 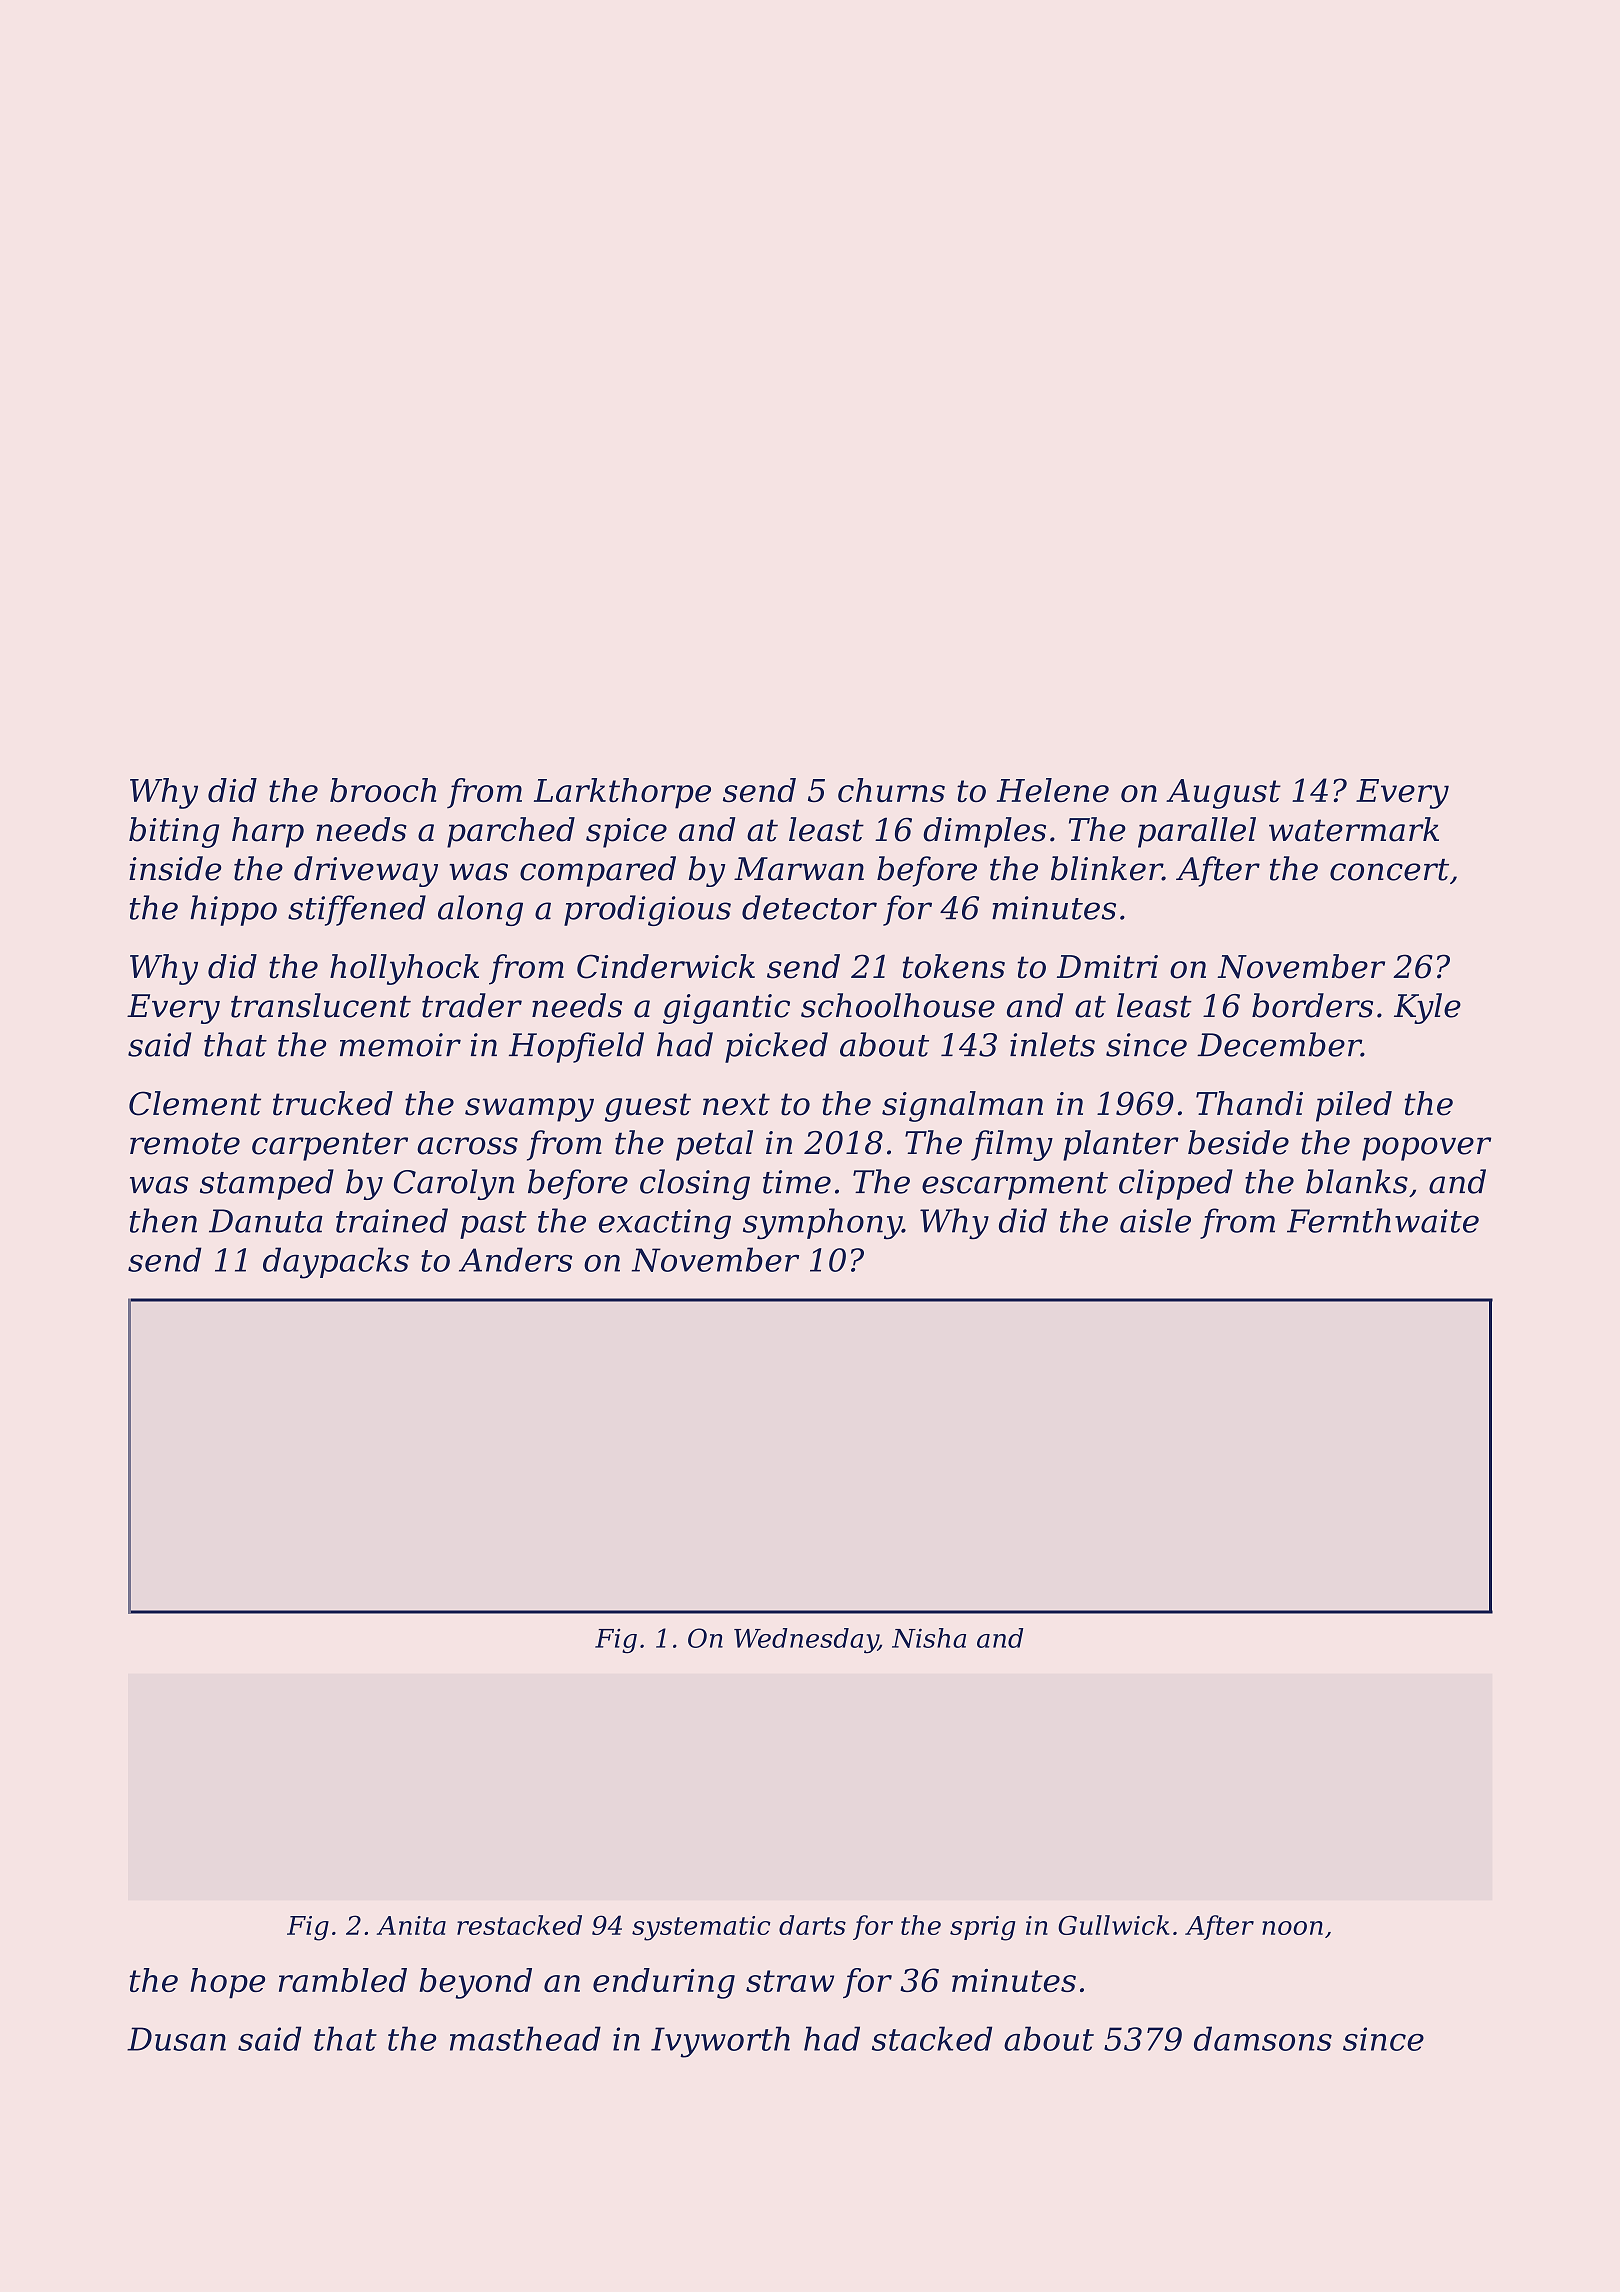 I want to click on Thandi, so click(x=1249, y=1103).
